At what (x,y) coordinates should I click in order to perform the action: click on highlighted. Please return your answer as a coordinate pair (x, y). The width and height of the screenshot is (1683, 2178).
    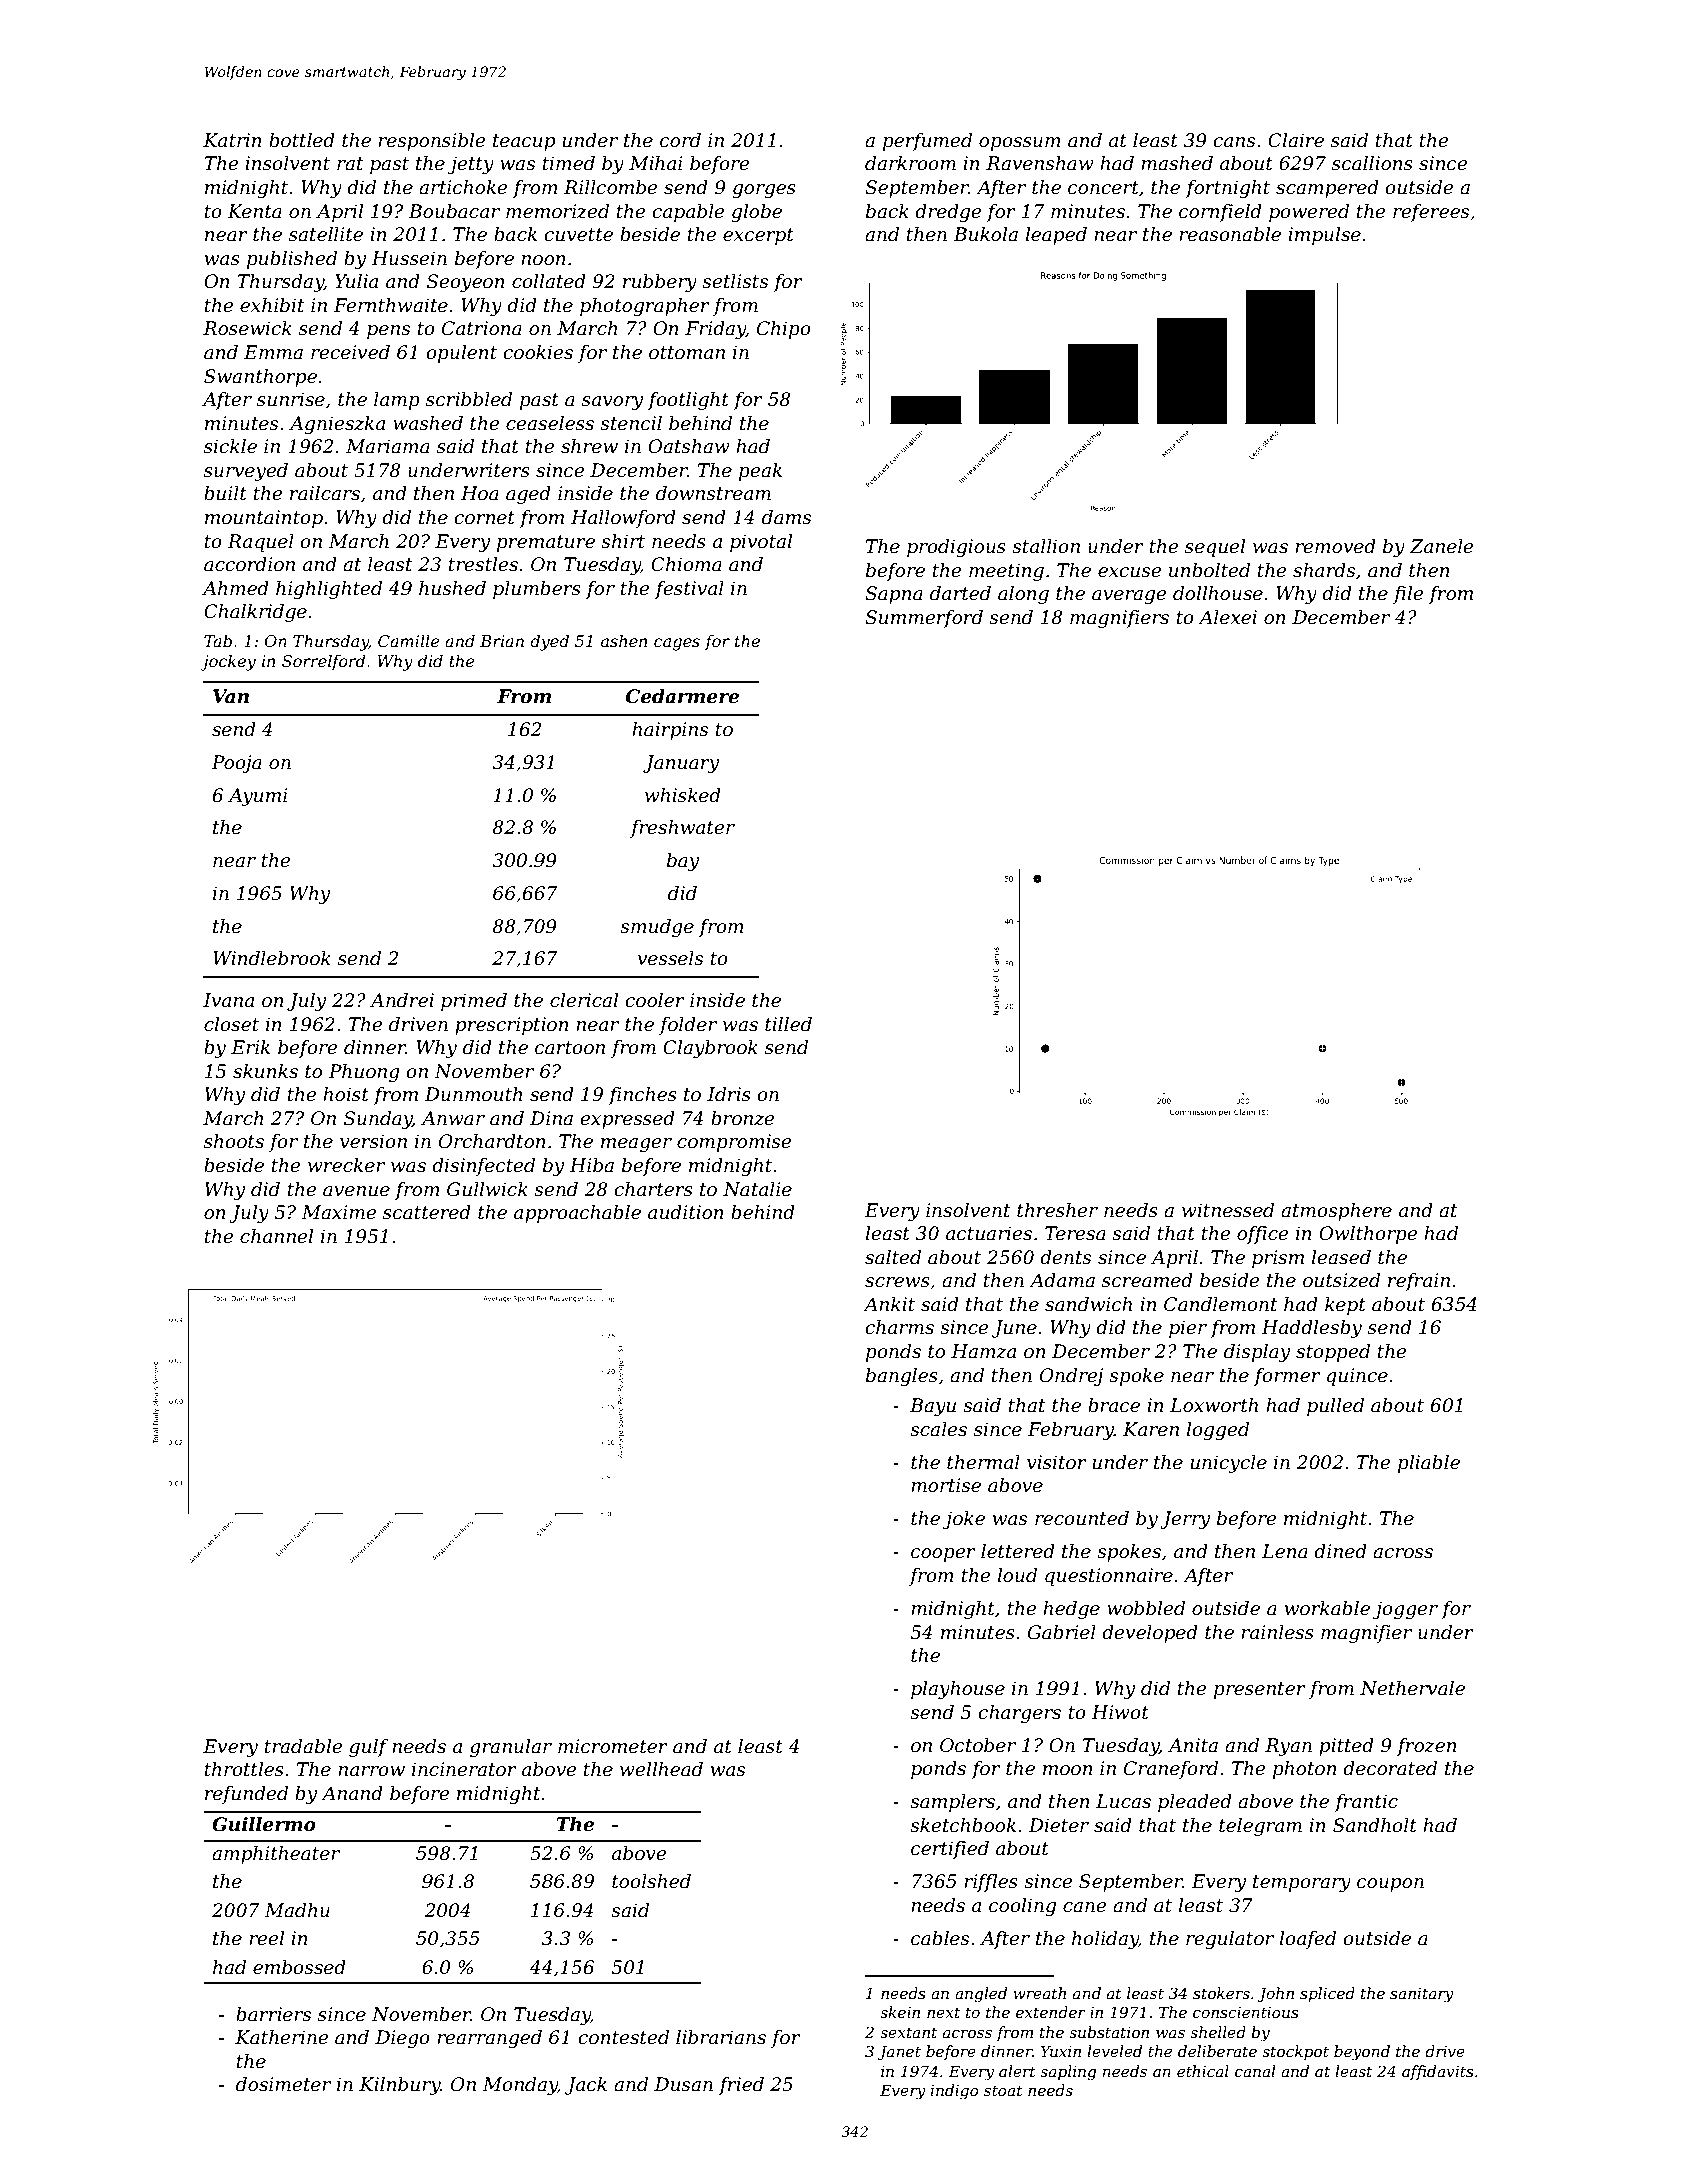
    Looking at the image, I should click on (329, 590).
